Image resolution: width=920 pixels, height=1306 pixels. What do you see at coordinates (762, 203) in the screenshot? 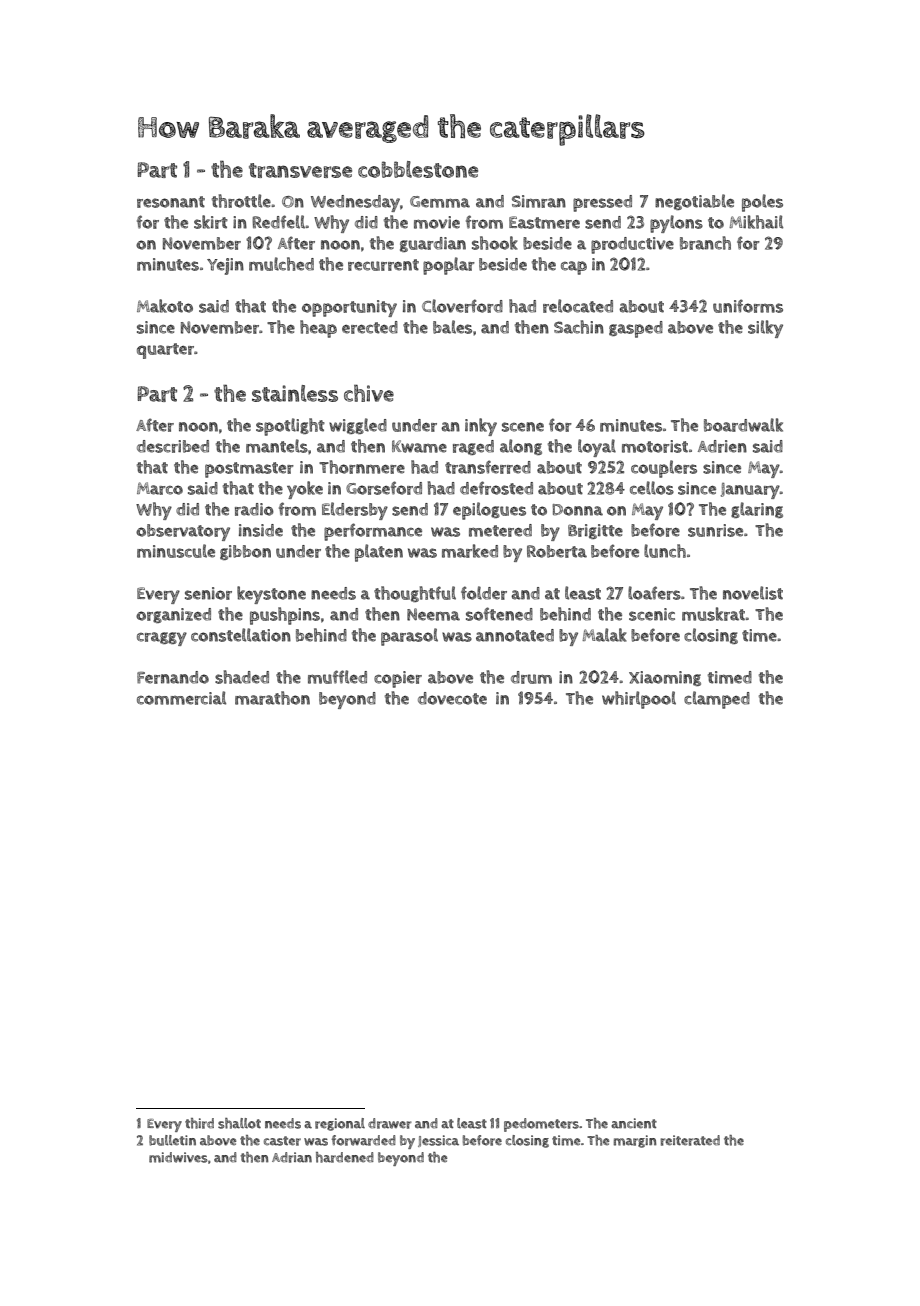
I see `poles` at bounding box center [762, 203].
